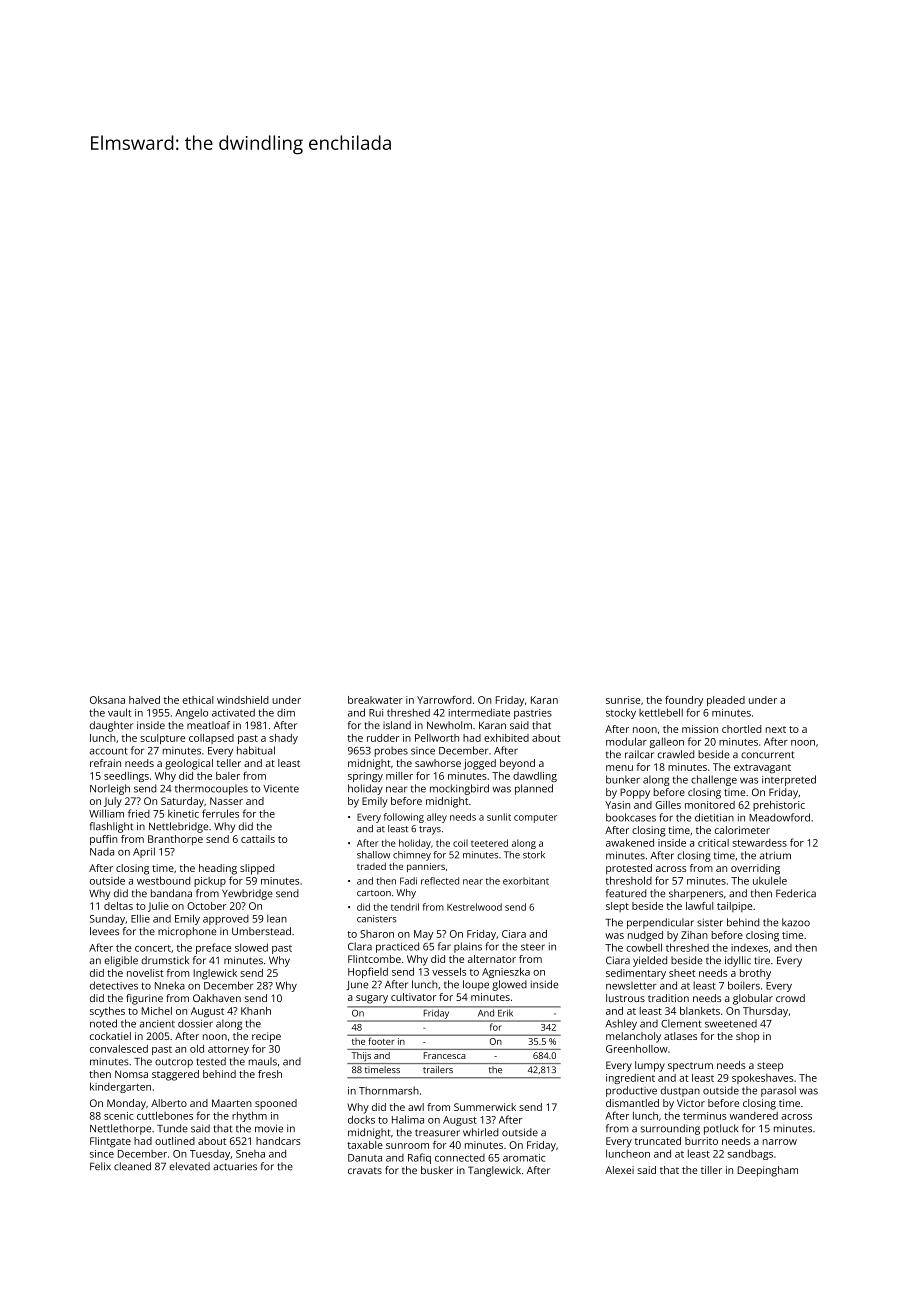 The width and height of the screenshot is (908, 1316). What do you see at coordinates (197, 700) in the screenshot?
I see `ethical` at bounding box center [197, 700].
